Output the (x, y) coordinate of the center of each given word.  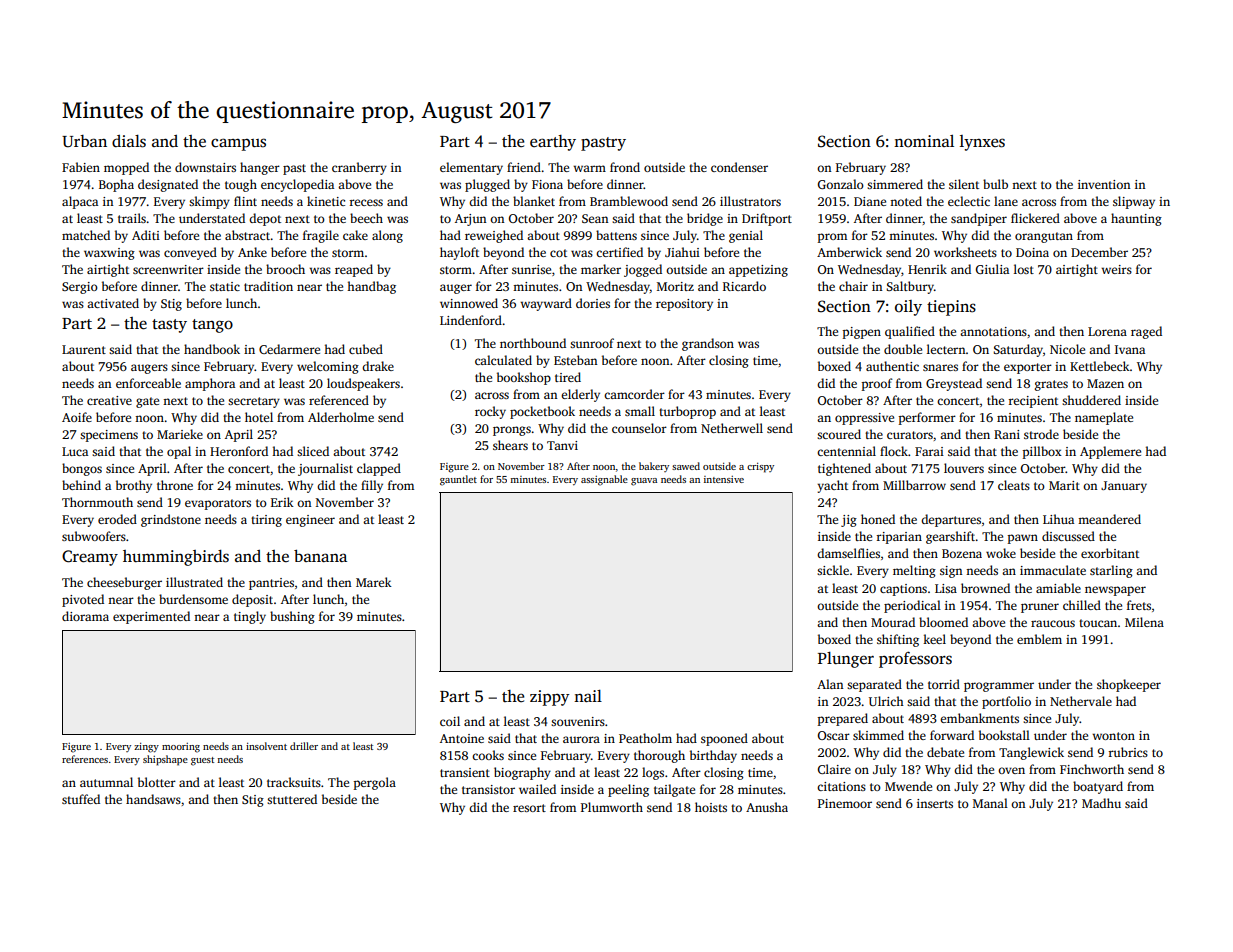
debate (945, 752)
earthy (553, 143)
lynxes (982, 143)
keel (934, 639)
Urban (84, 141)
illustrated (194, 582)
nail (588, 696)
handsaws (153, 799)
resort (529, 808)
